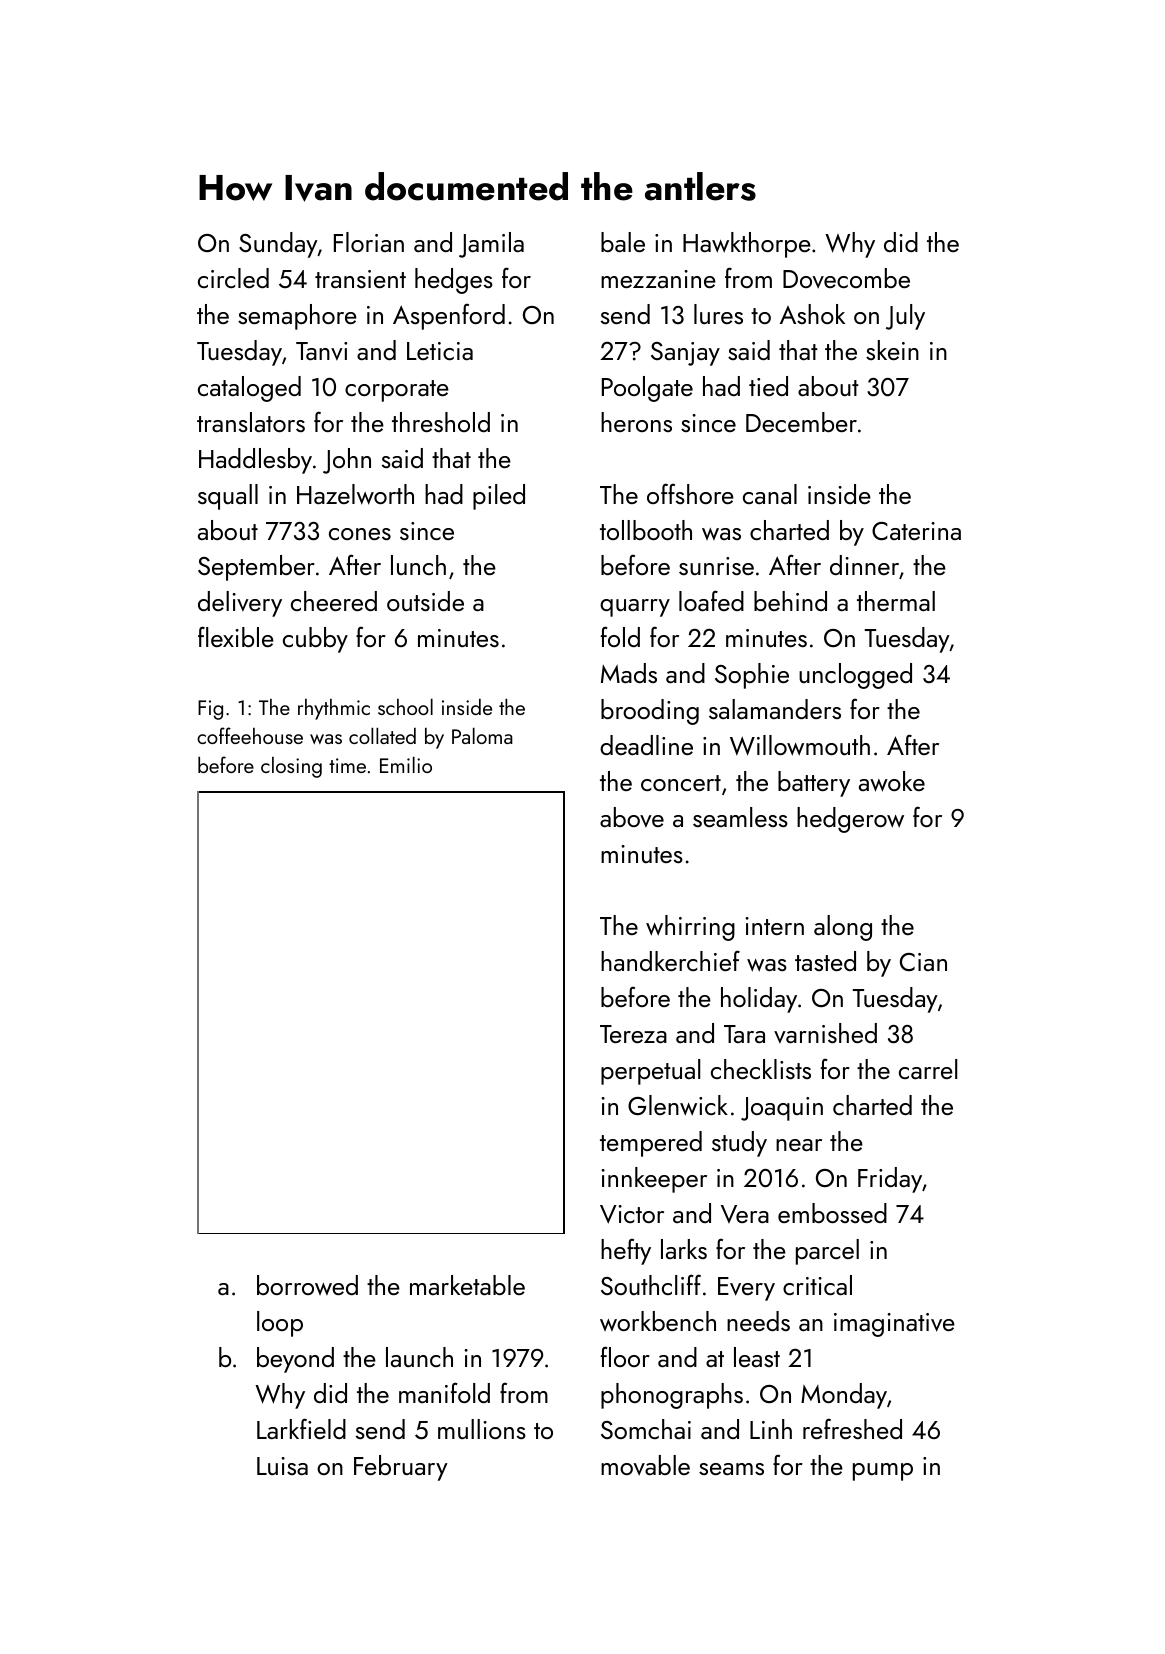 The image size is (1165, 1654). What do you see at coordinates (645, 1465) in the screenshot?
I see `movable` at bounding box center [645, 1465].
